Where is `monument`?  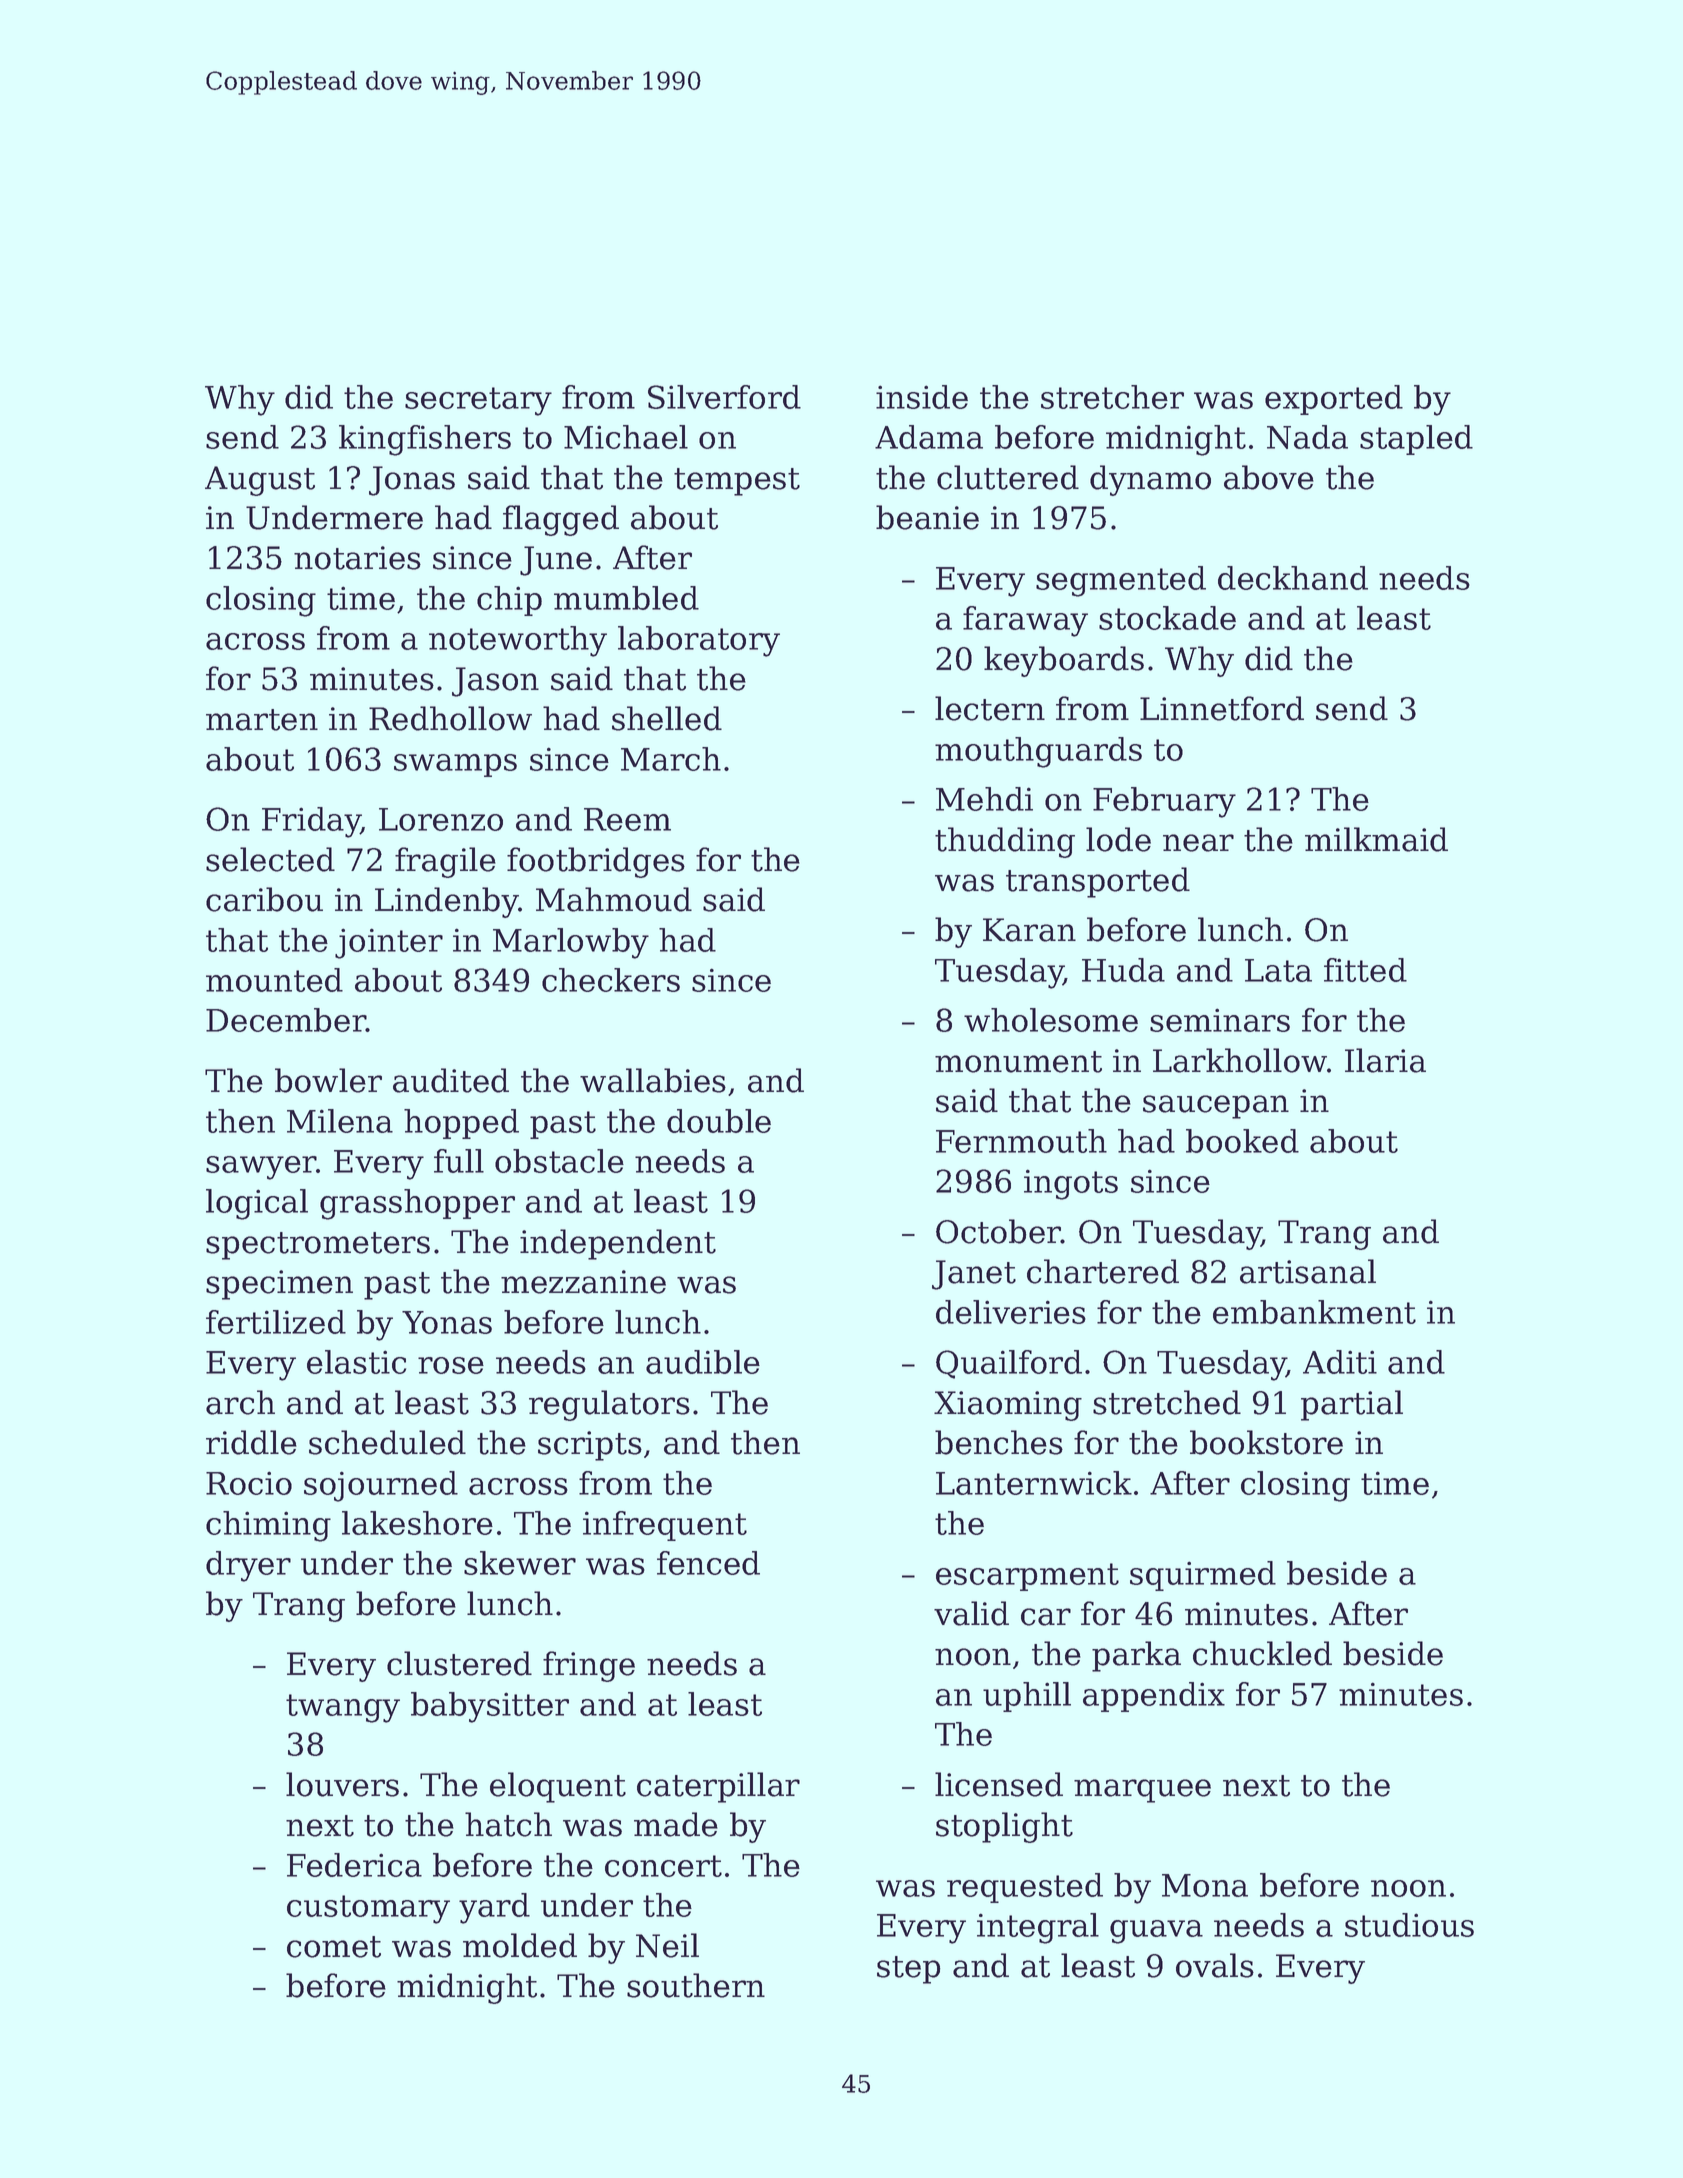
monument is located at coordinates (1018, 1062).
